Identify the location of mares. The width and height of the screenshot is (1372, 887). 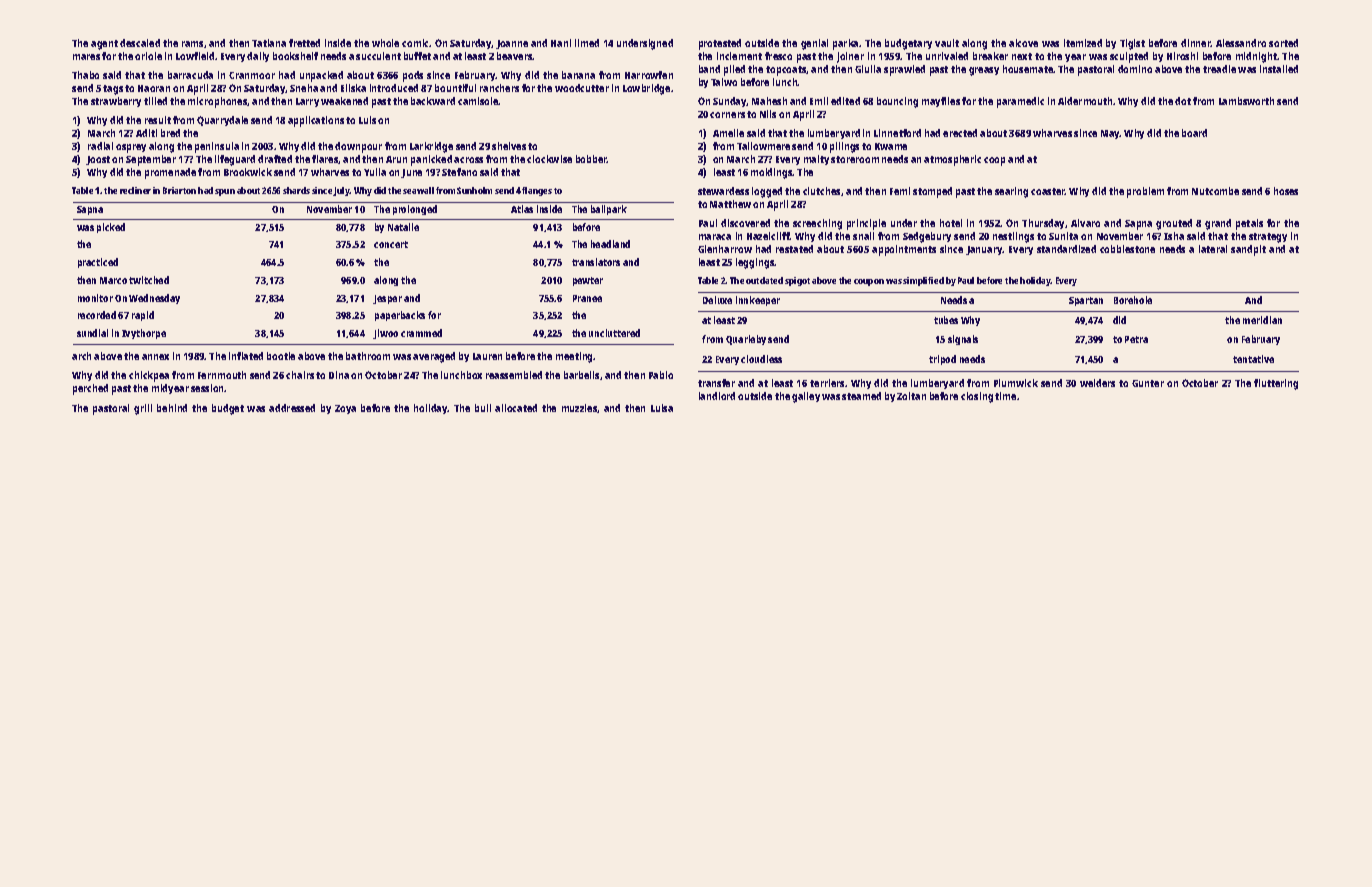
(86, 57).
